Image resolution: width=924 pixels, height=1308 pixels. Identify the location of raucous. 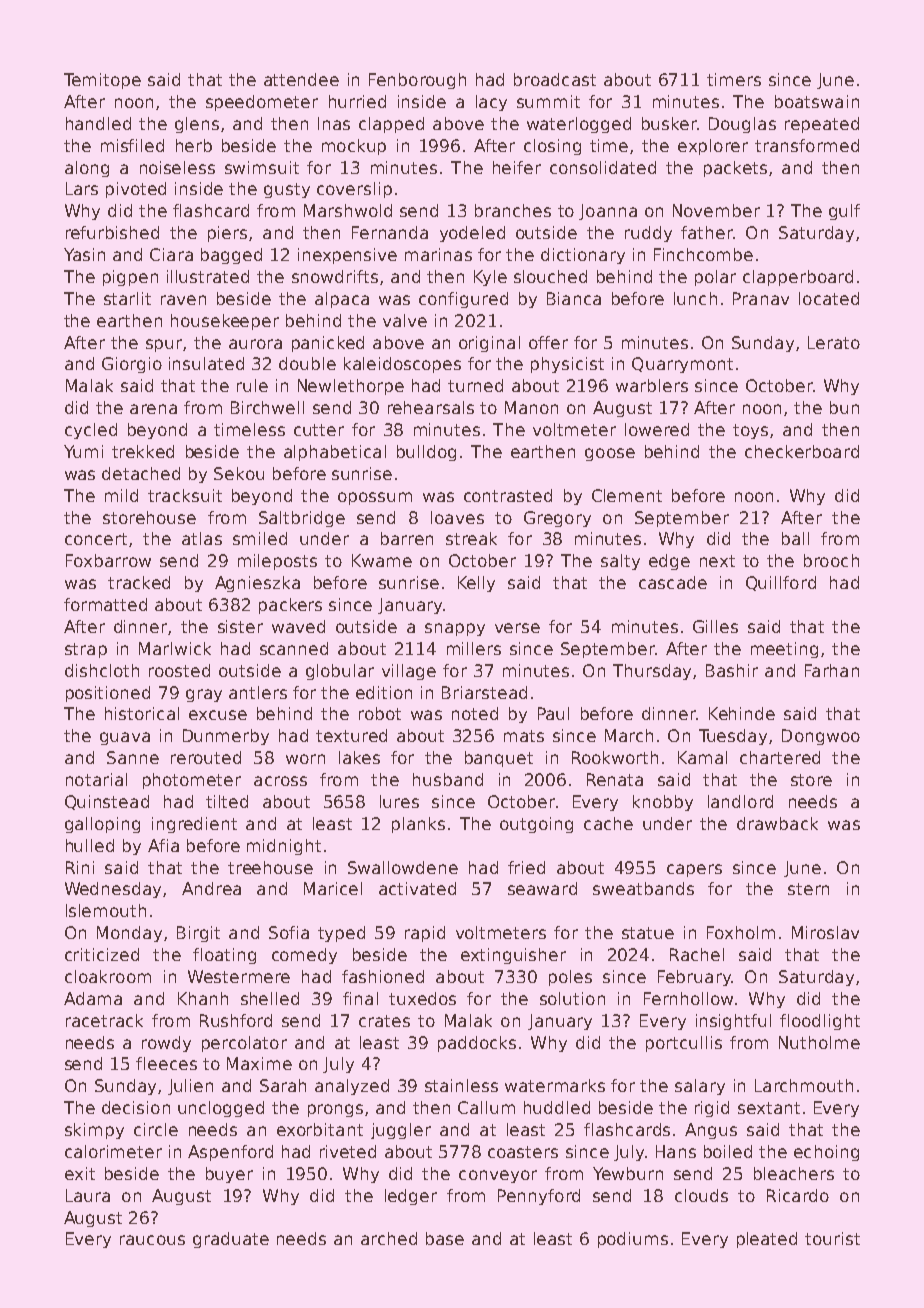
(152, 1240).
